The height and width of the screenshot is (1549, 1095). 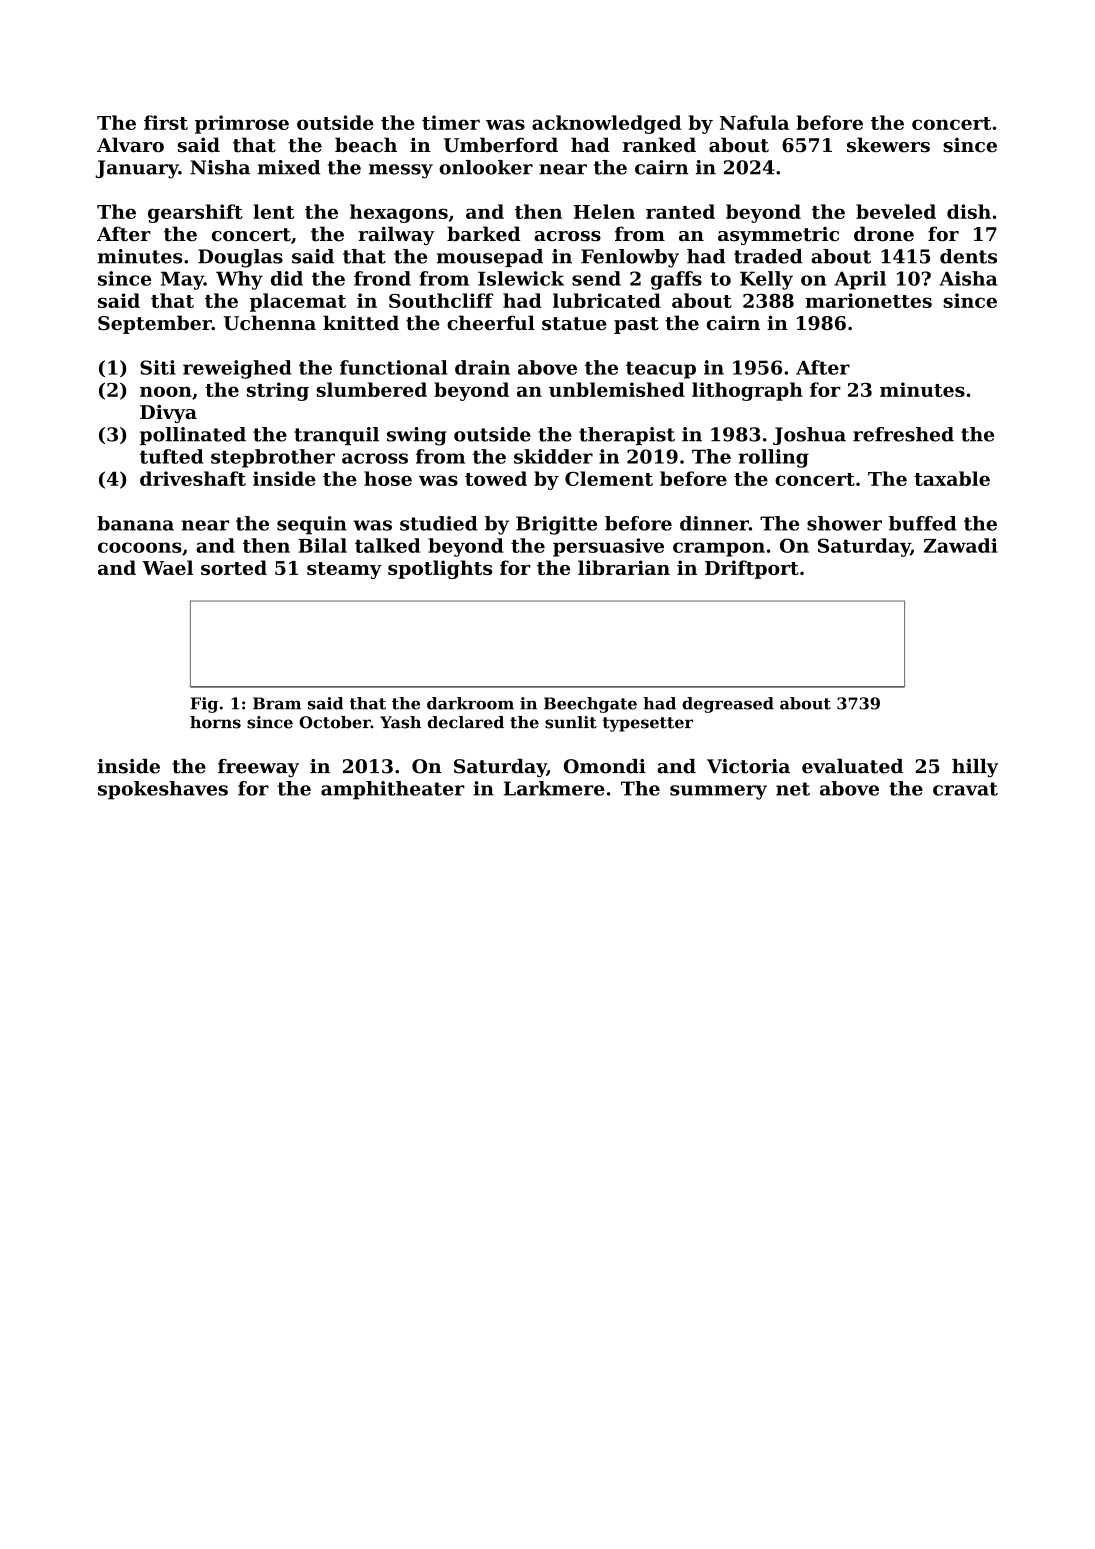 I want to click on placemat, so click(x=298, y=302).
